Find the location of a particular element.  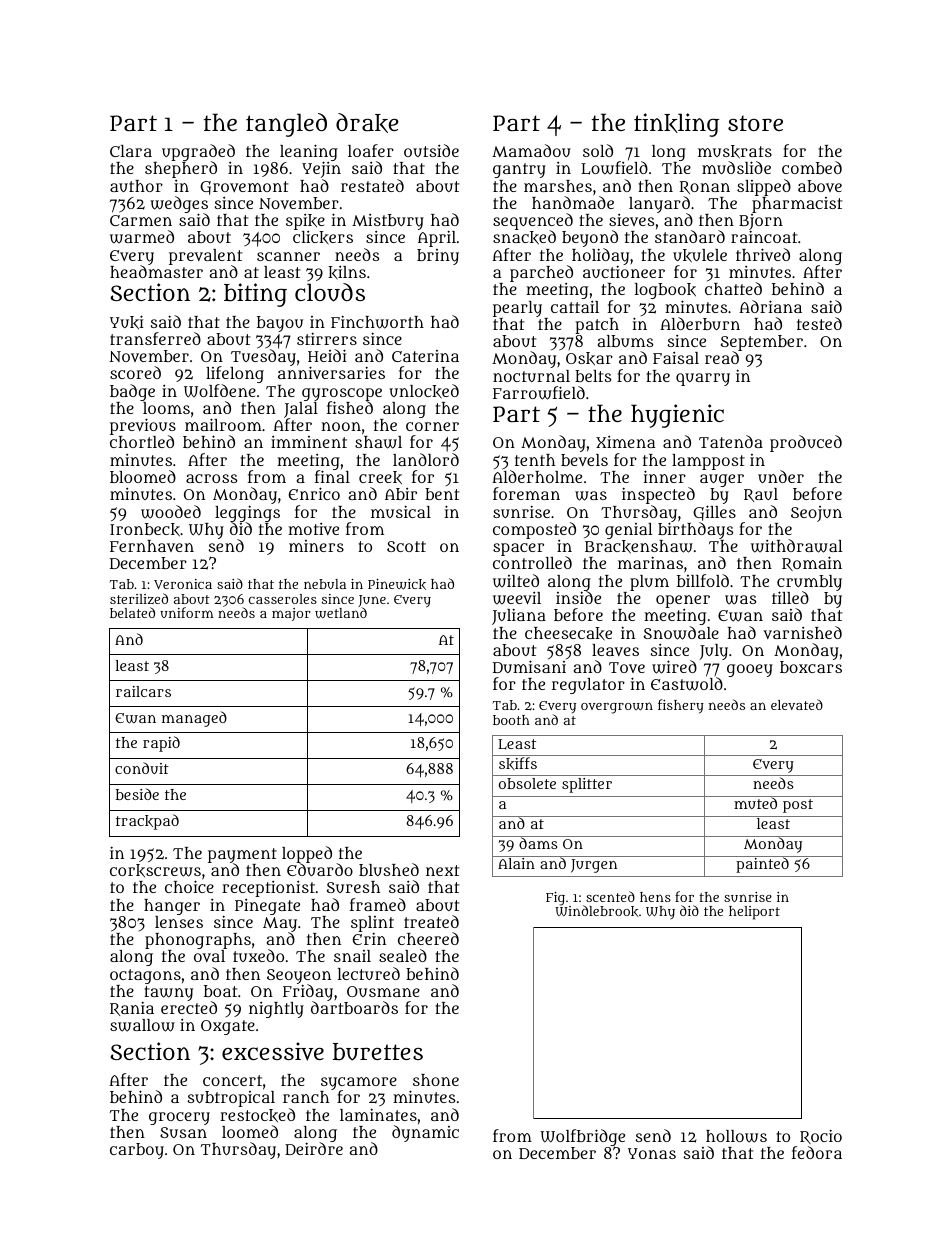

Susan is located at coordinates (183, 1132).
